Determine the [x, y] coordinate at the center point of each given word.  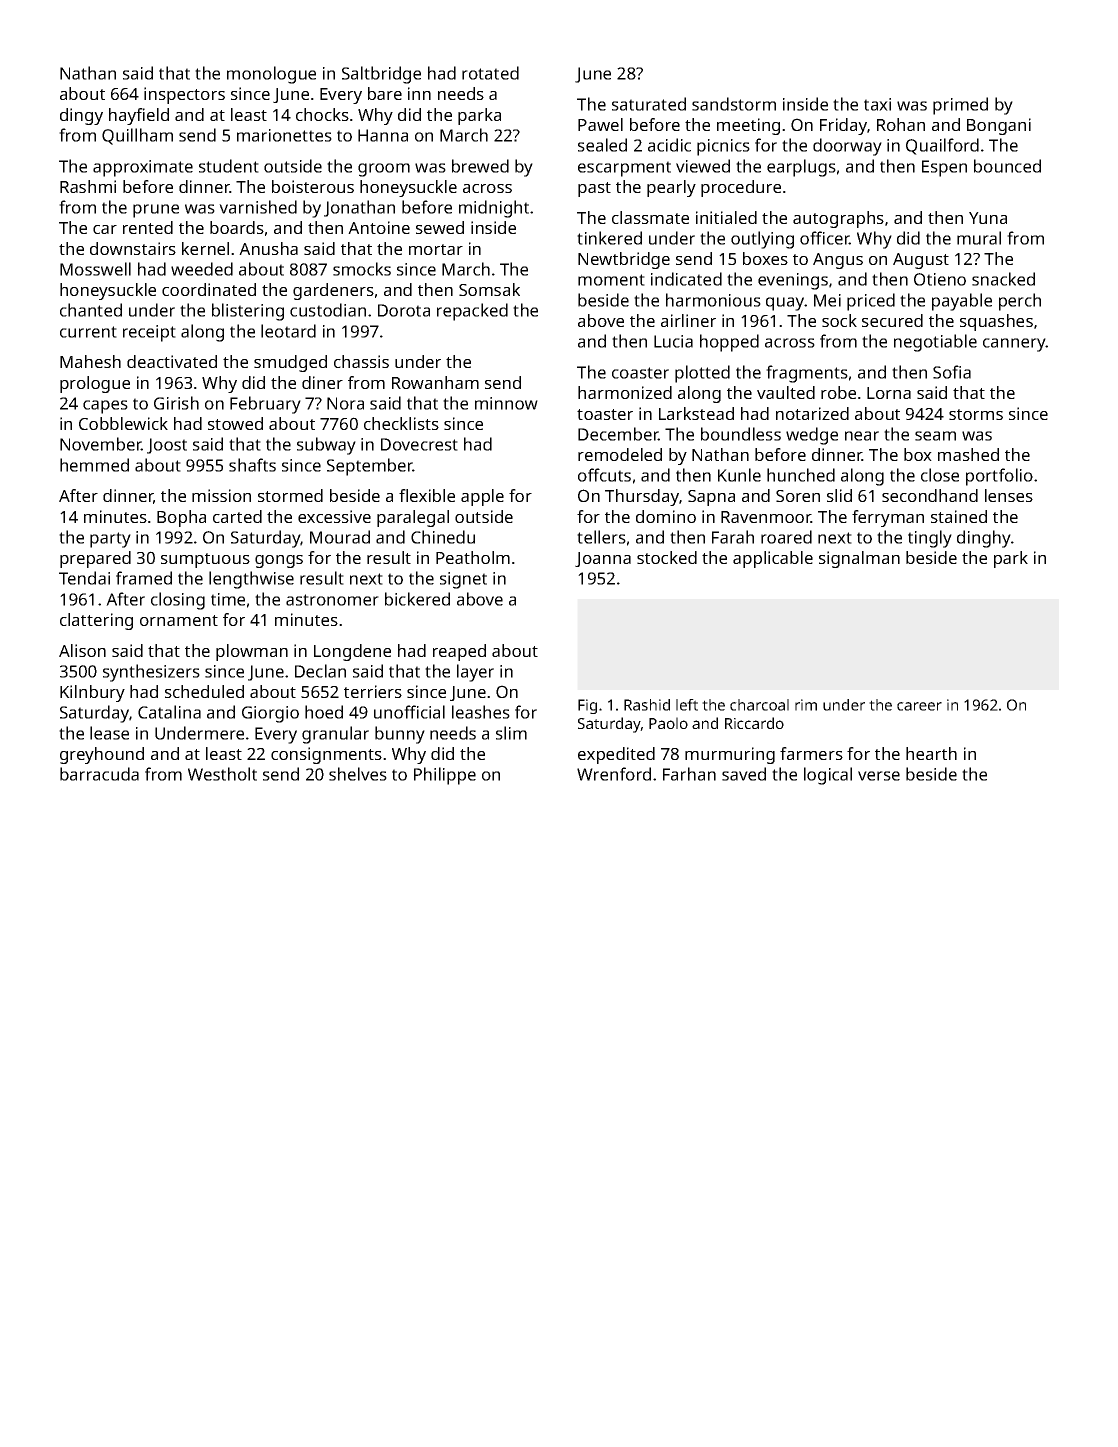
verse [879, 776]
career [919, 706]
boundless [741, 434]
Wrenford [614, 774]
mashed [968, 454]
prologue [95, 384]
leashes [481, 712]
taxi [877, 104]
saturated [649, 104]
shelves [358, 774]
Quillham [137, 136]
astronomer [332, 600]
